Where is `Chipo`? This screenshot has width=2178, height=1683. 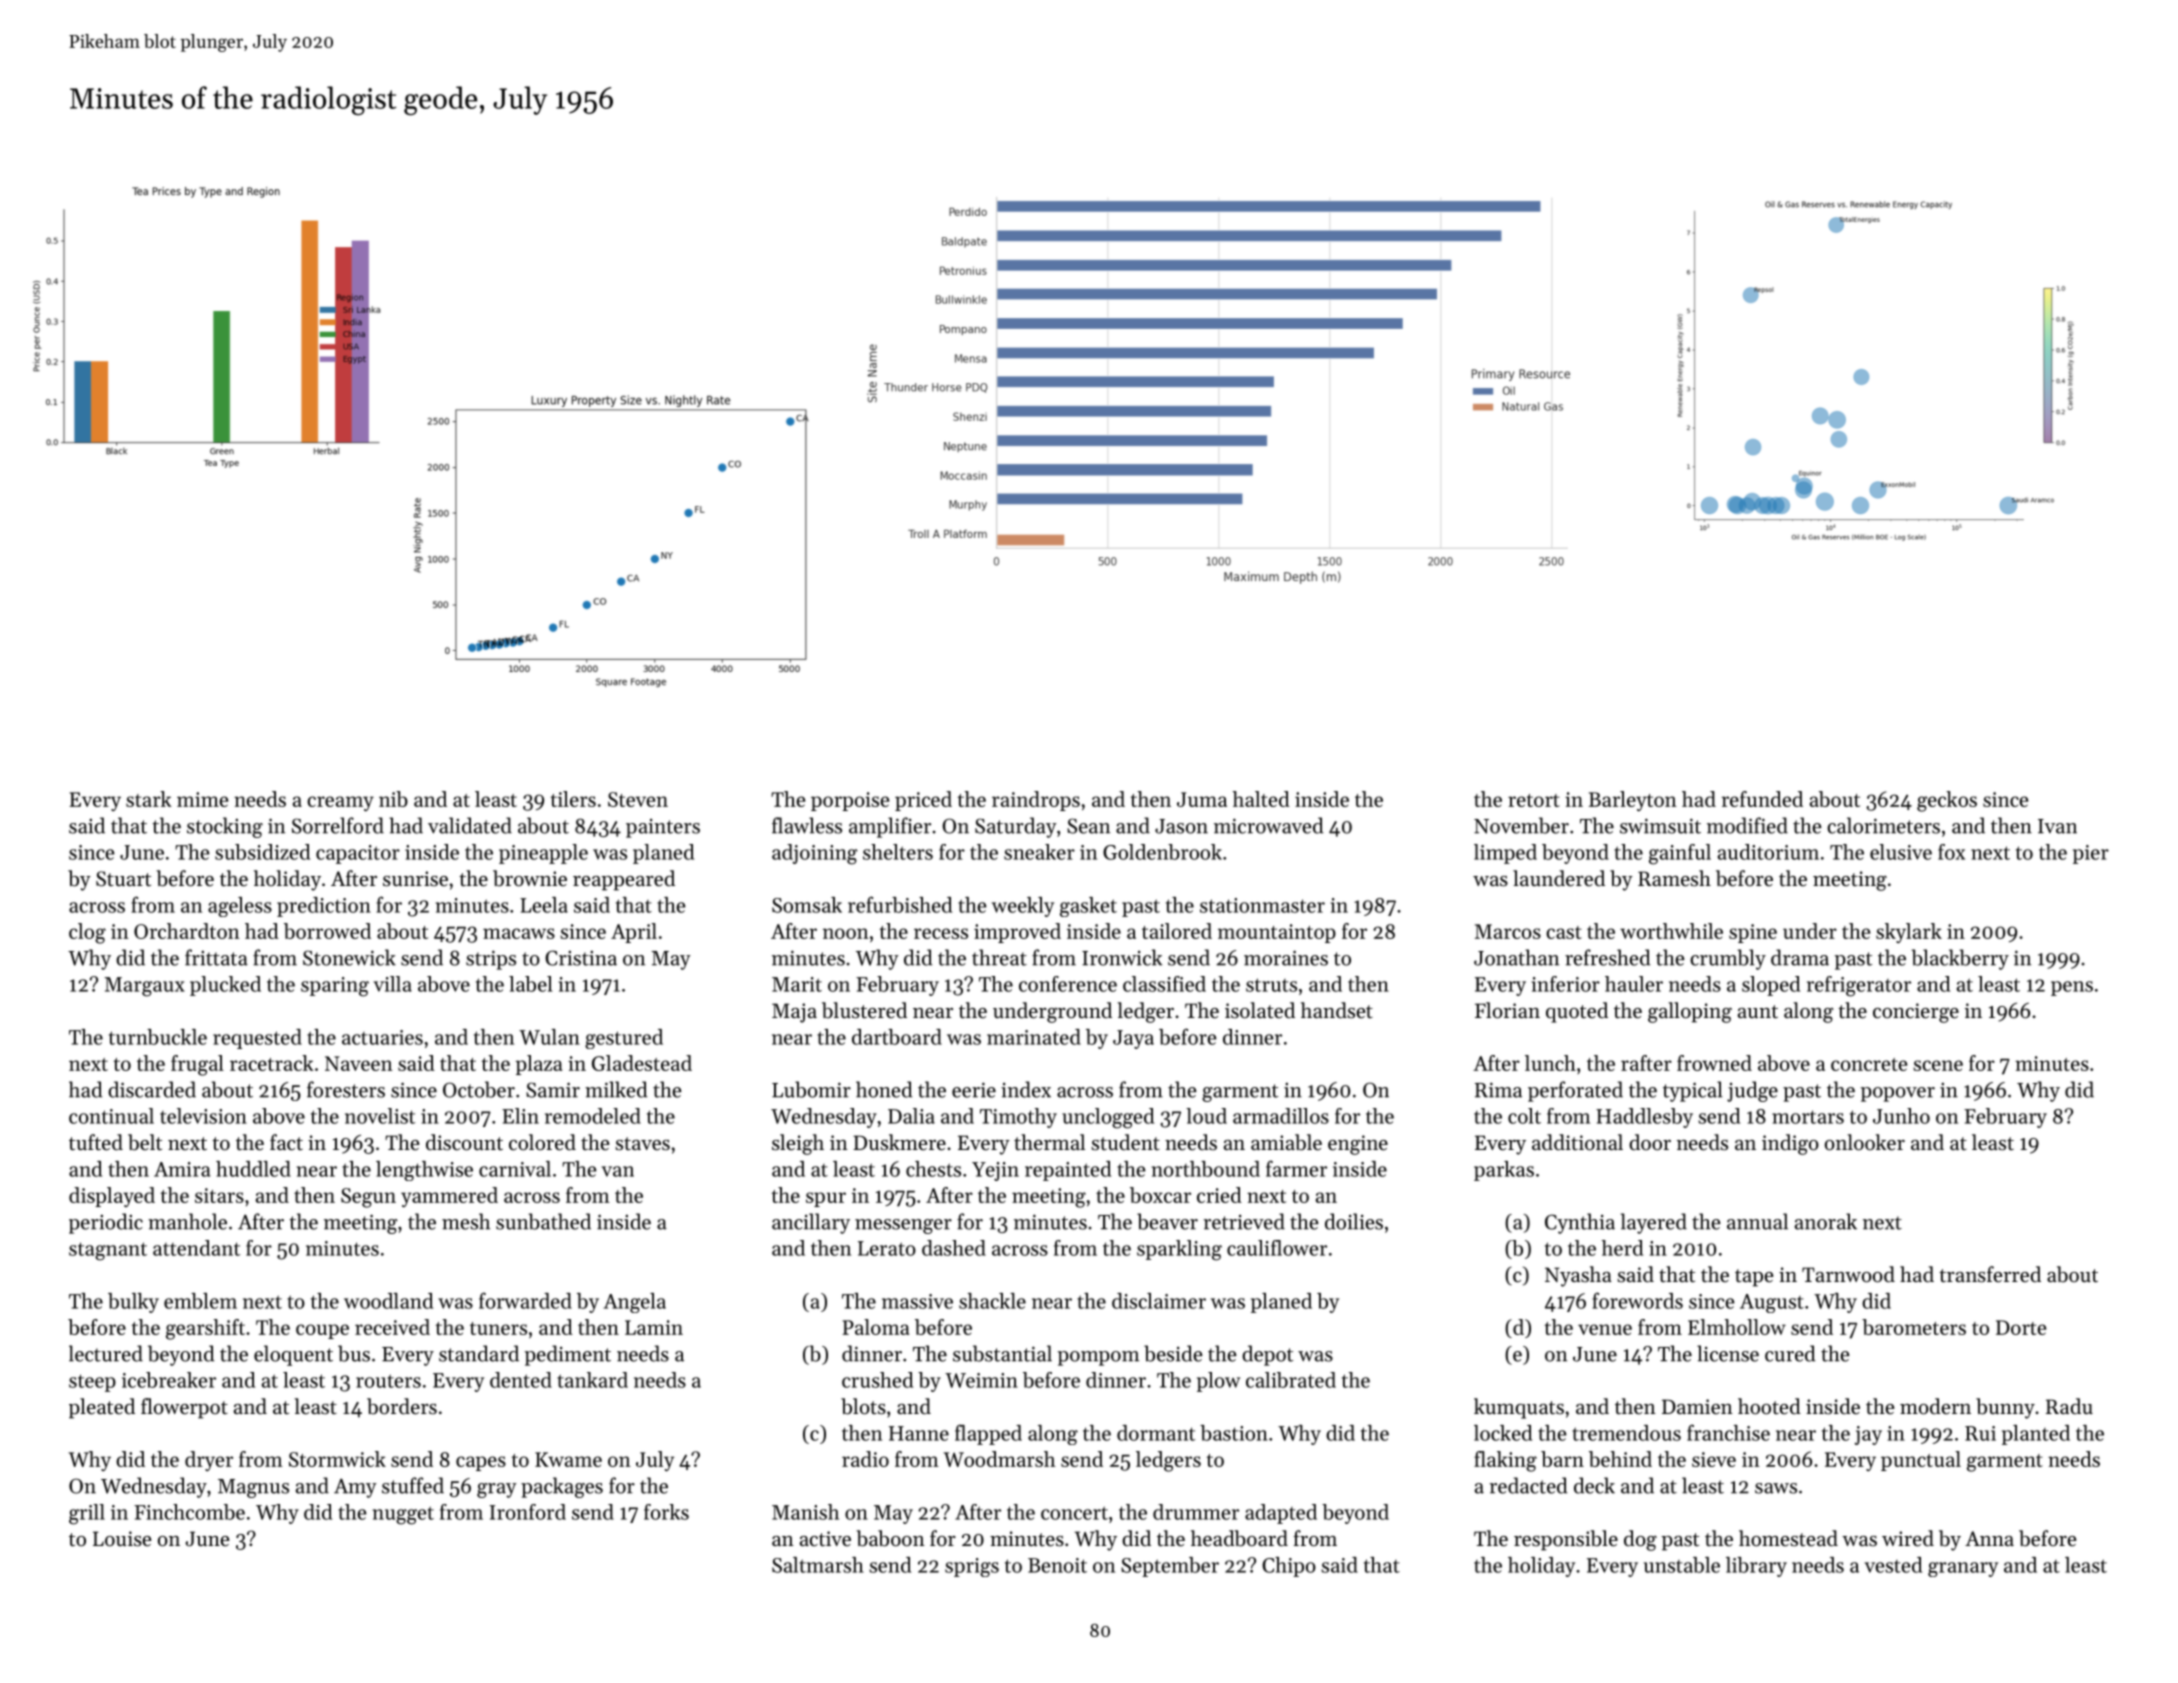 Chipo is located at coordinates (1289, 1567).
